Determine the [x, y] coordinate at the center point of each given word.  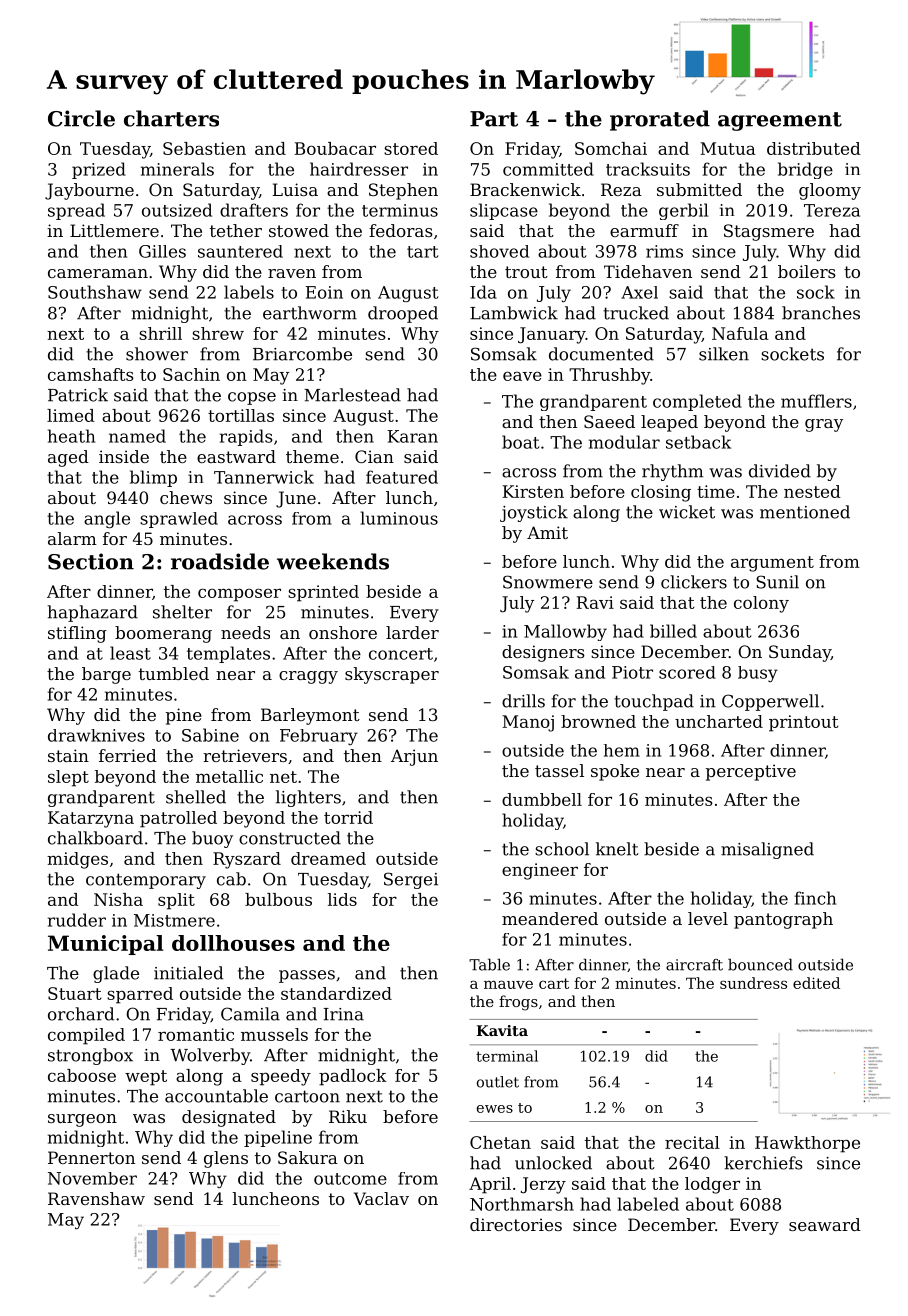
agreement [780, 121]
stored [411, 148]
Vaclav [381, 1198]
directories [516, 1224]
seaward [825, 1224]
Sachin [191, 374]
